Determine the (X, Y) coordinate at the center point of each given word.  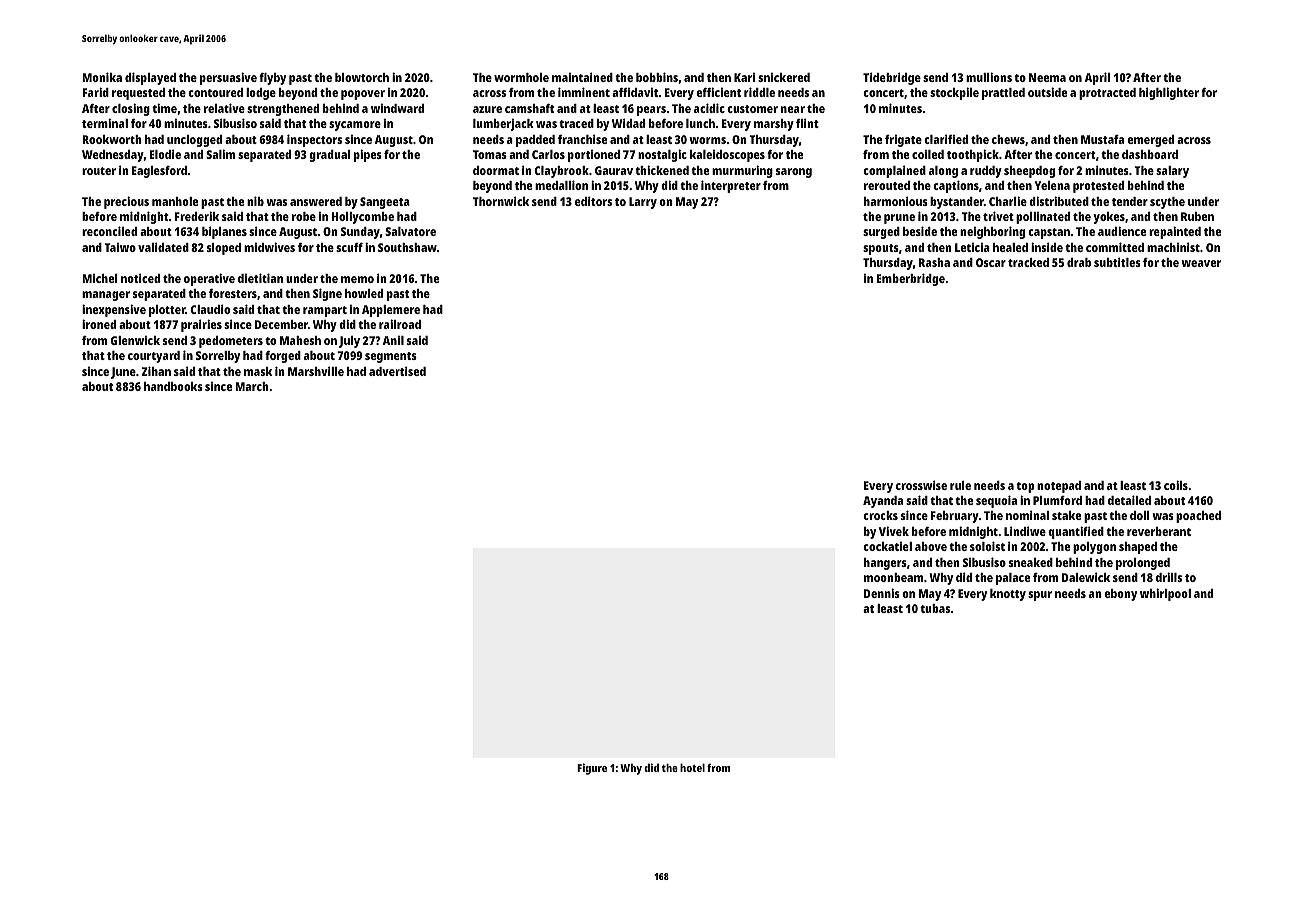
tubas (935, 608)
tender (1130, 201)
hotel (692, 767)
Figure (592, 769)
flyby (272, 79)
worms (708, 140)
